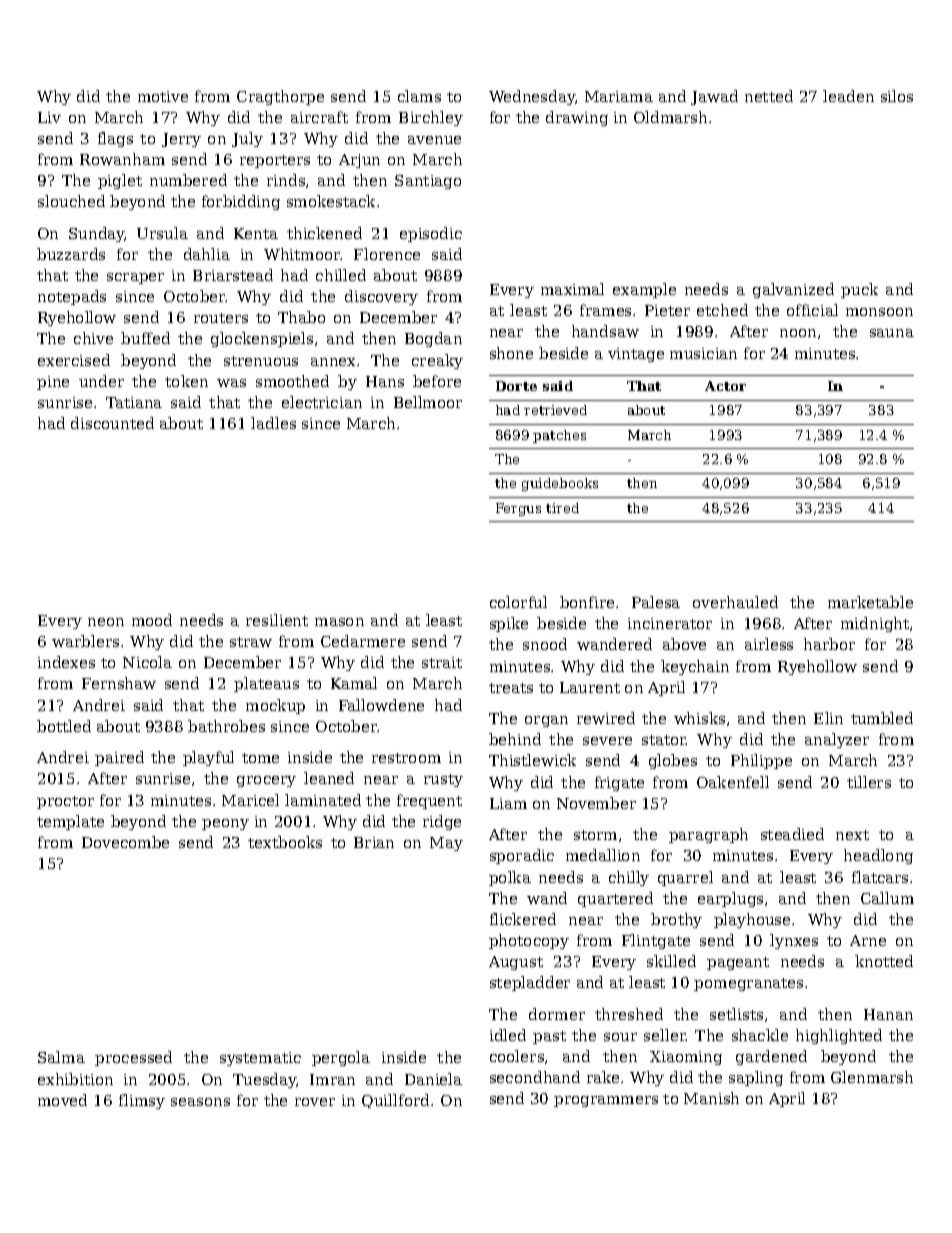  Describe the element at coordinates (431, 234) in the screenshot. I see `episodic` at that location.
